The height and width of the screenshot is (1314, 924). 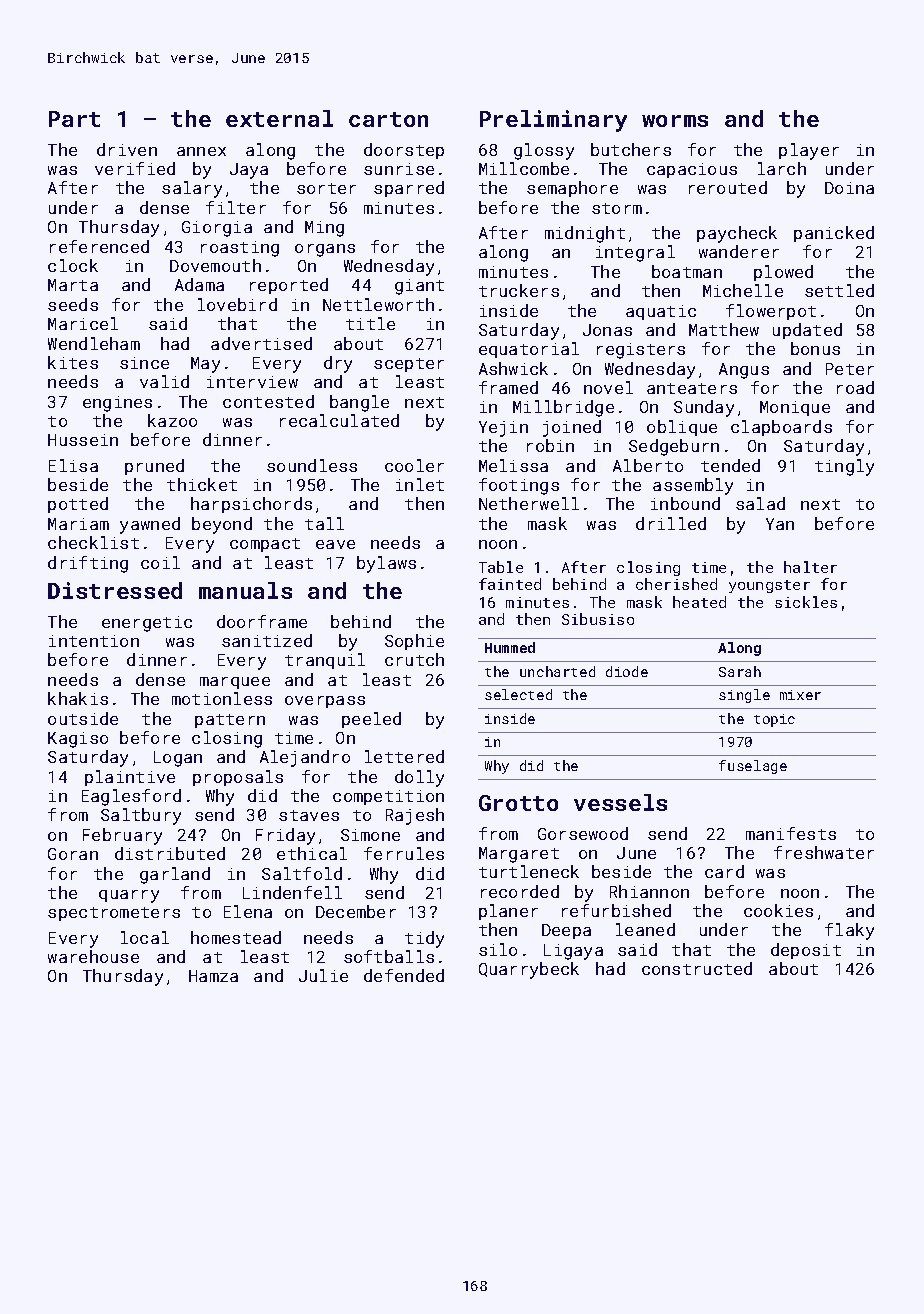 What do you see at coordinates (325, 250) in the screenshot?
I see `organs` at bounding box center [325, 250].
